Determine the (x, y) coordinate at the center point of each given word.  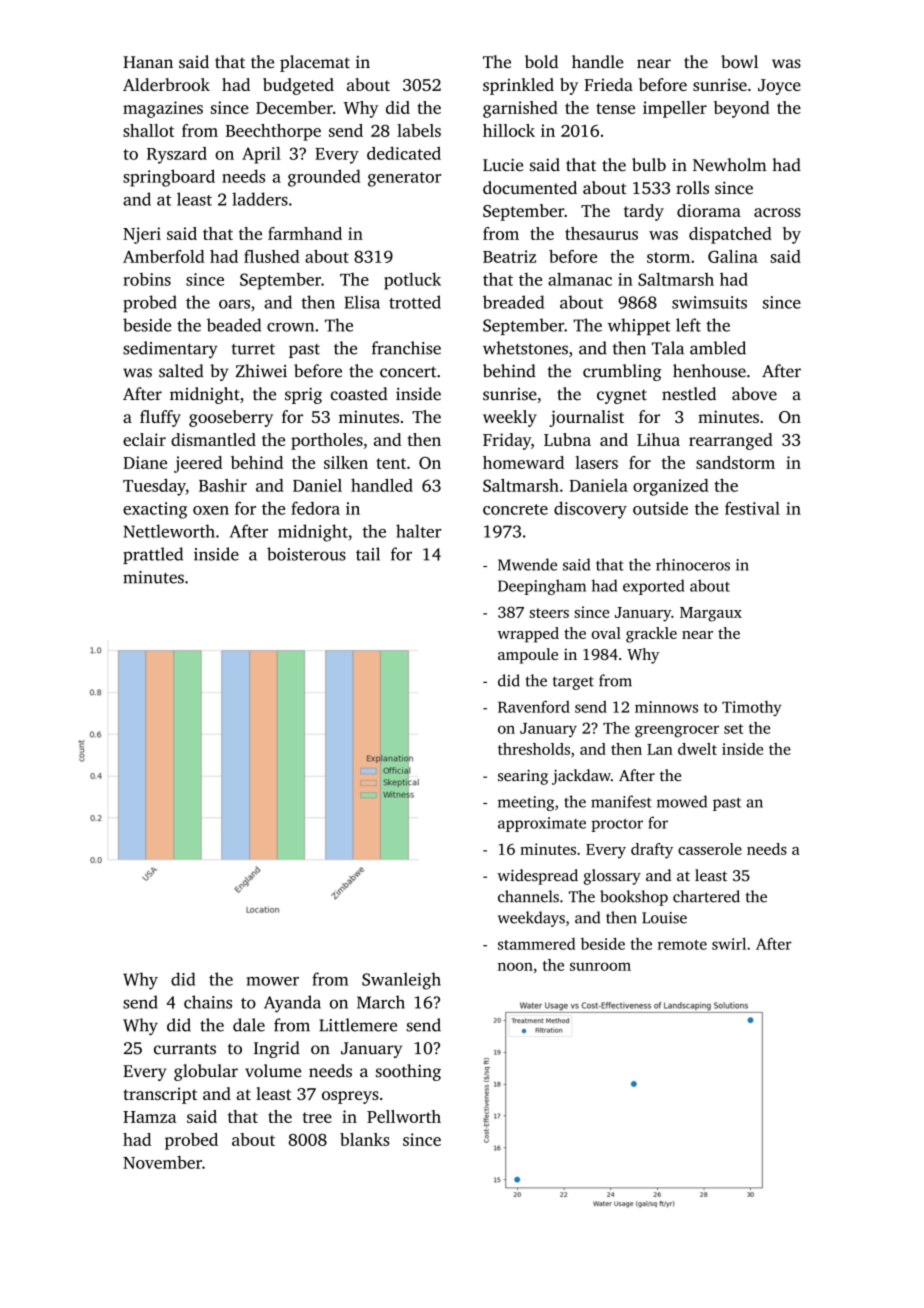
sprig (303, 396)
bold (541, 61)
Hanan (148, 62)
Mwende (527, 564)
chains (208, 1002)
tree (317, 1117)
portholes (327, 441)
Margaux (711, 614)
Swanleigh (401, 981)
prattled (153, 555)
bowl (739, 62)
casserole (710, 849)
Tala (668, 348)
